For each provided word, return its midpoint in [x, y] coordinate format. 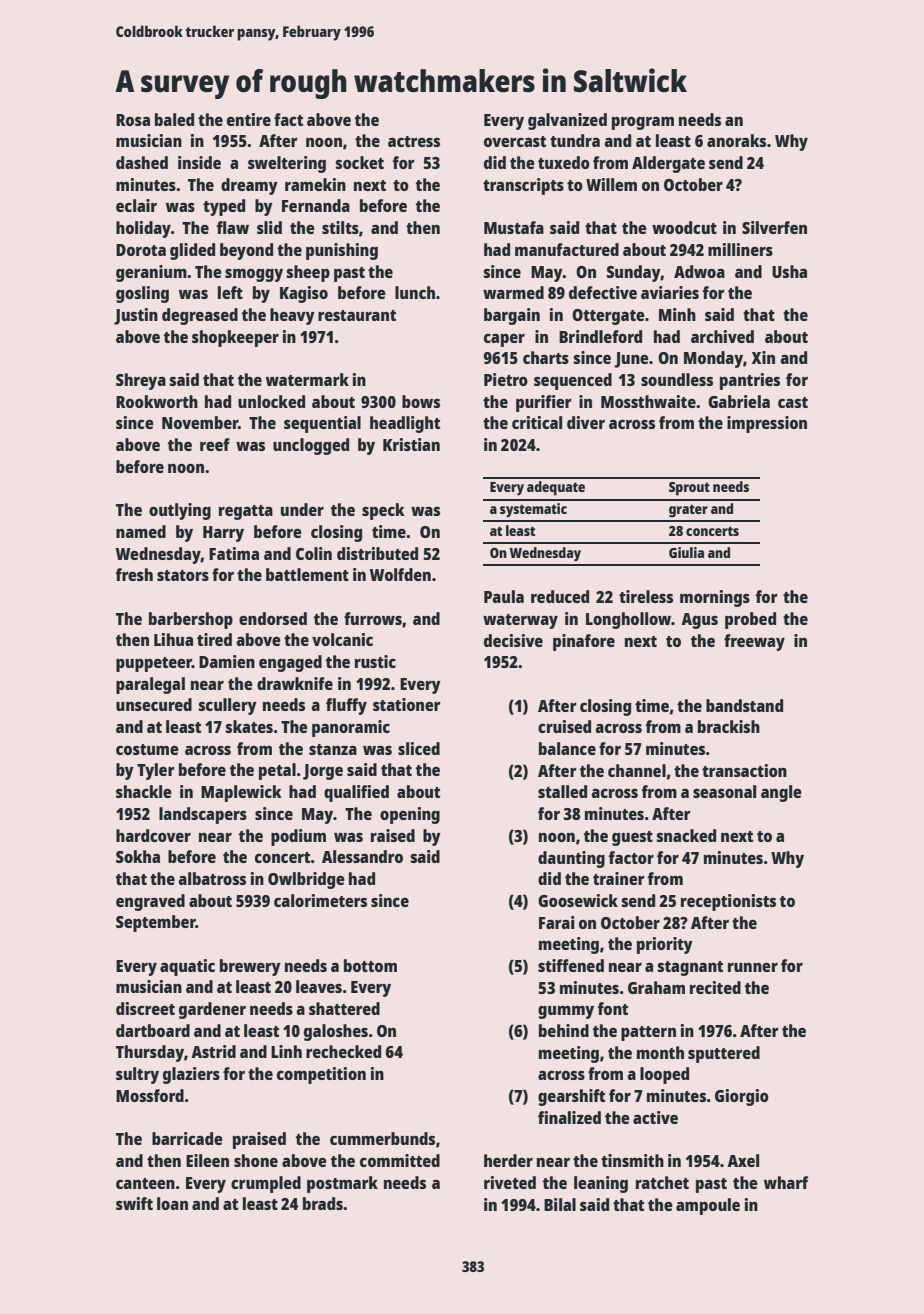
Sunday [634, 273]
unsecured [154, 704]
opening [410, 815]
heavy [292, 316]
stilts [340, 227]
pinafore [584, 642]
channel [637, 770]
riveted [510, 1182]
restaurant [357, 315]
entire [249, 119]
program [643, 123]
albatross [212, 878]
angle [781, 793]
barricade [187, 1138]
